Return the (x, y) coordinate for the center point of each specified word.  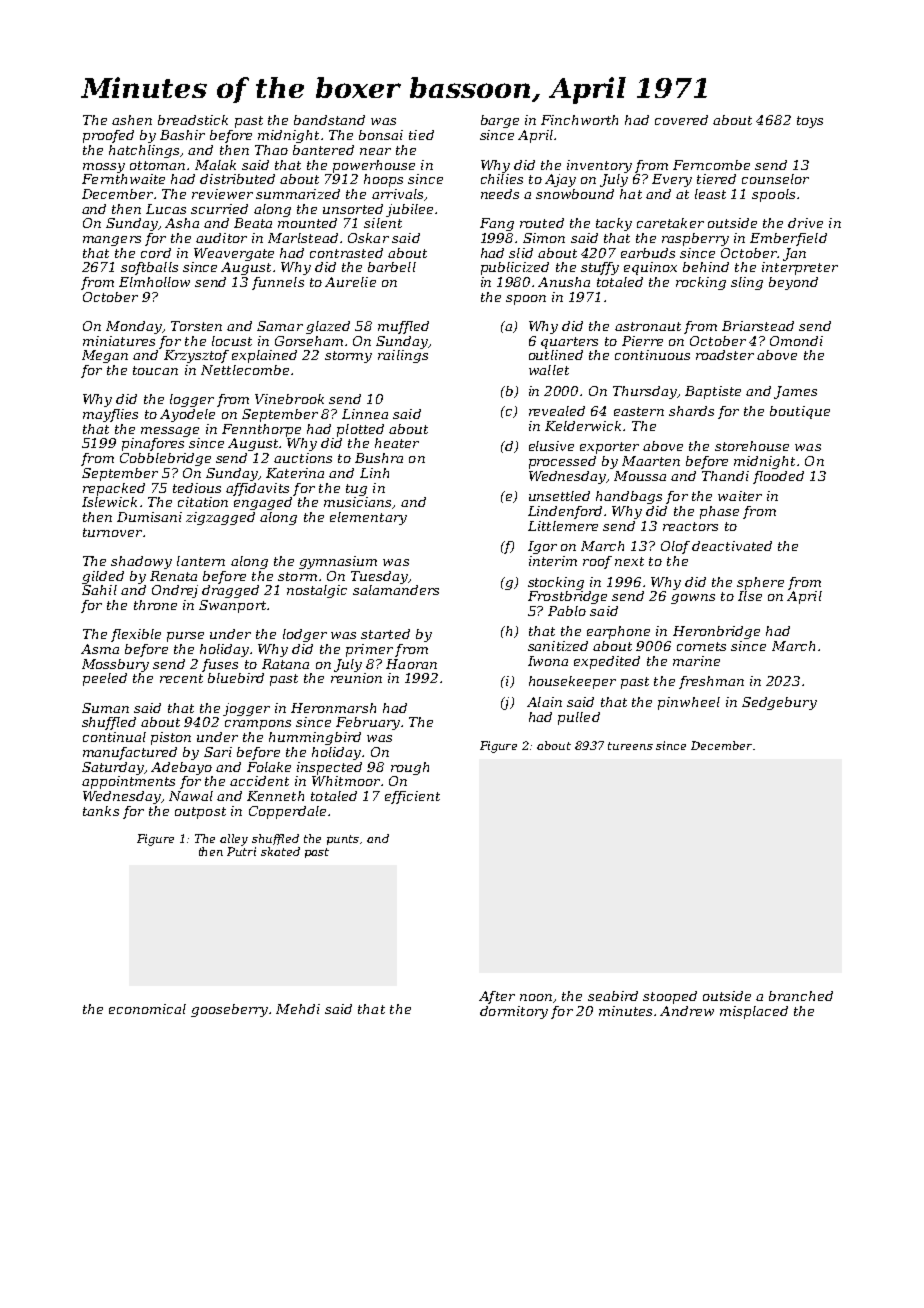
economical (147, 1009)
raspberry (695, 239)
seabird (613, 996)
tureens (630, 746)
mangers (112, 241)
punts (343, 840)
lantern (201, 561)
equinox (650, 268)
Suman (105, 708)
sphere (760, 583)
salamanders (396, 590)
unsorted (353, 209)
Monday (134, 327)
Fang (497, 224)
